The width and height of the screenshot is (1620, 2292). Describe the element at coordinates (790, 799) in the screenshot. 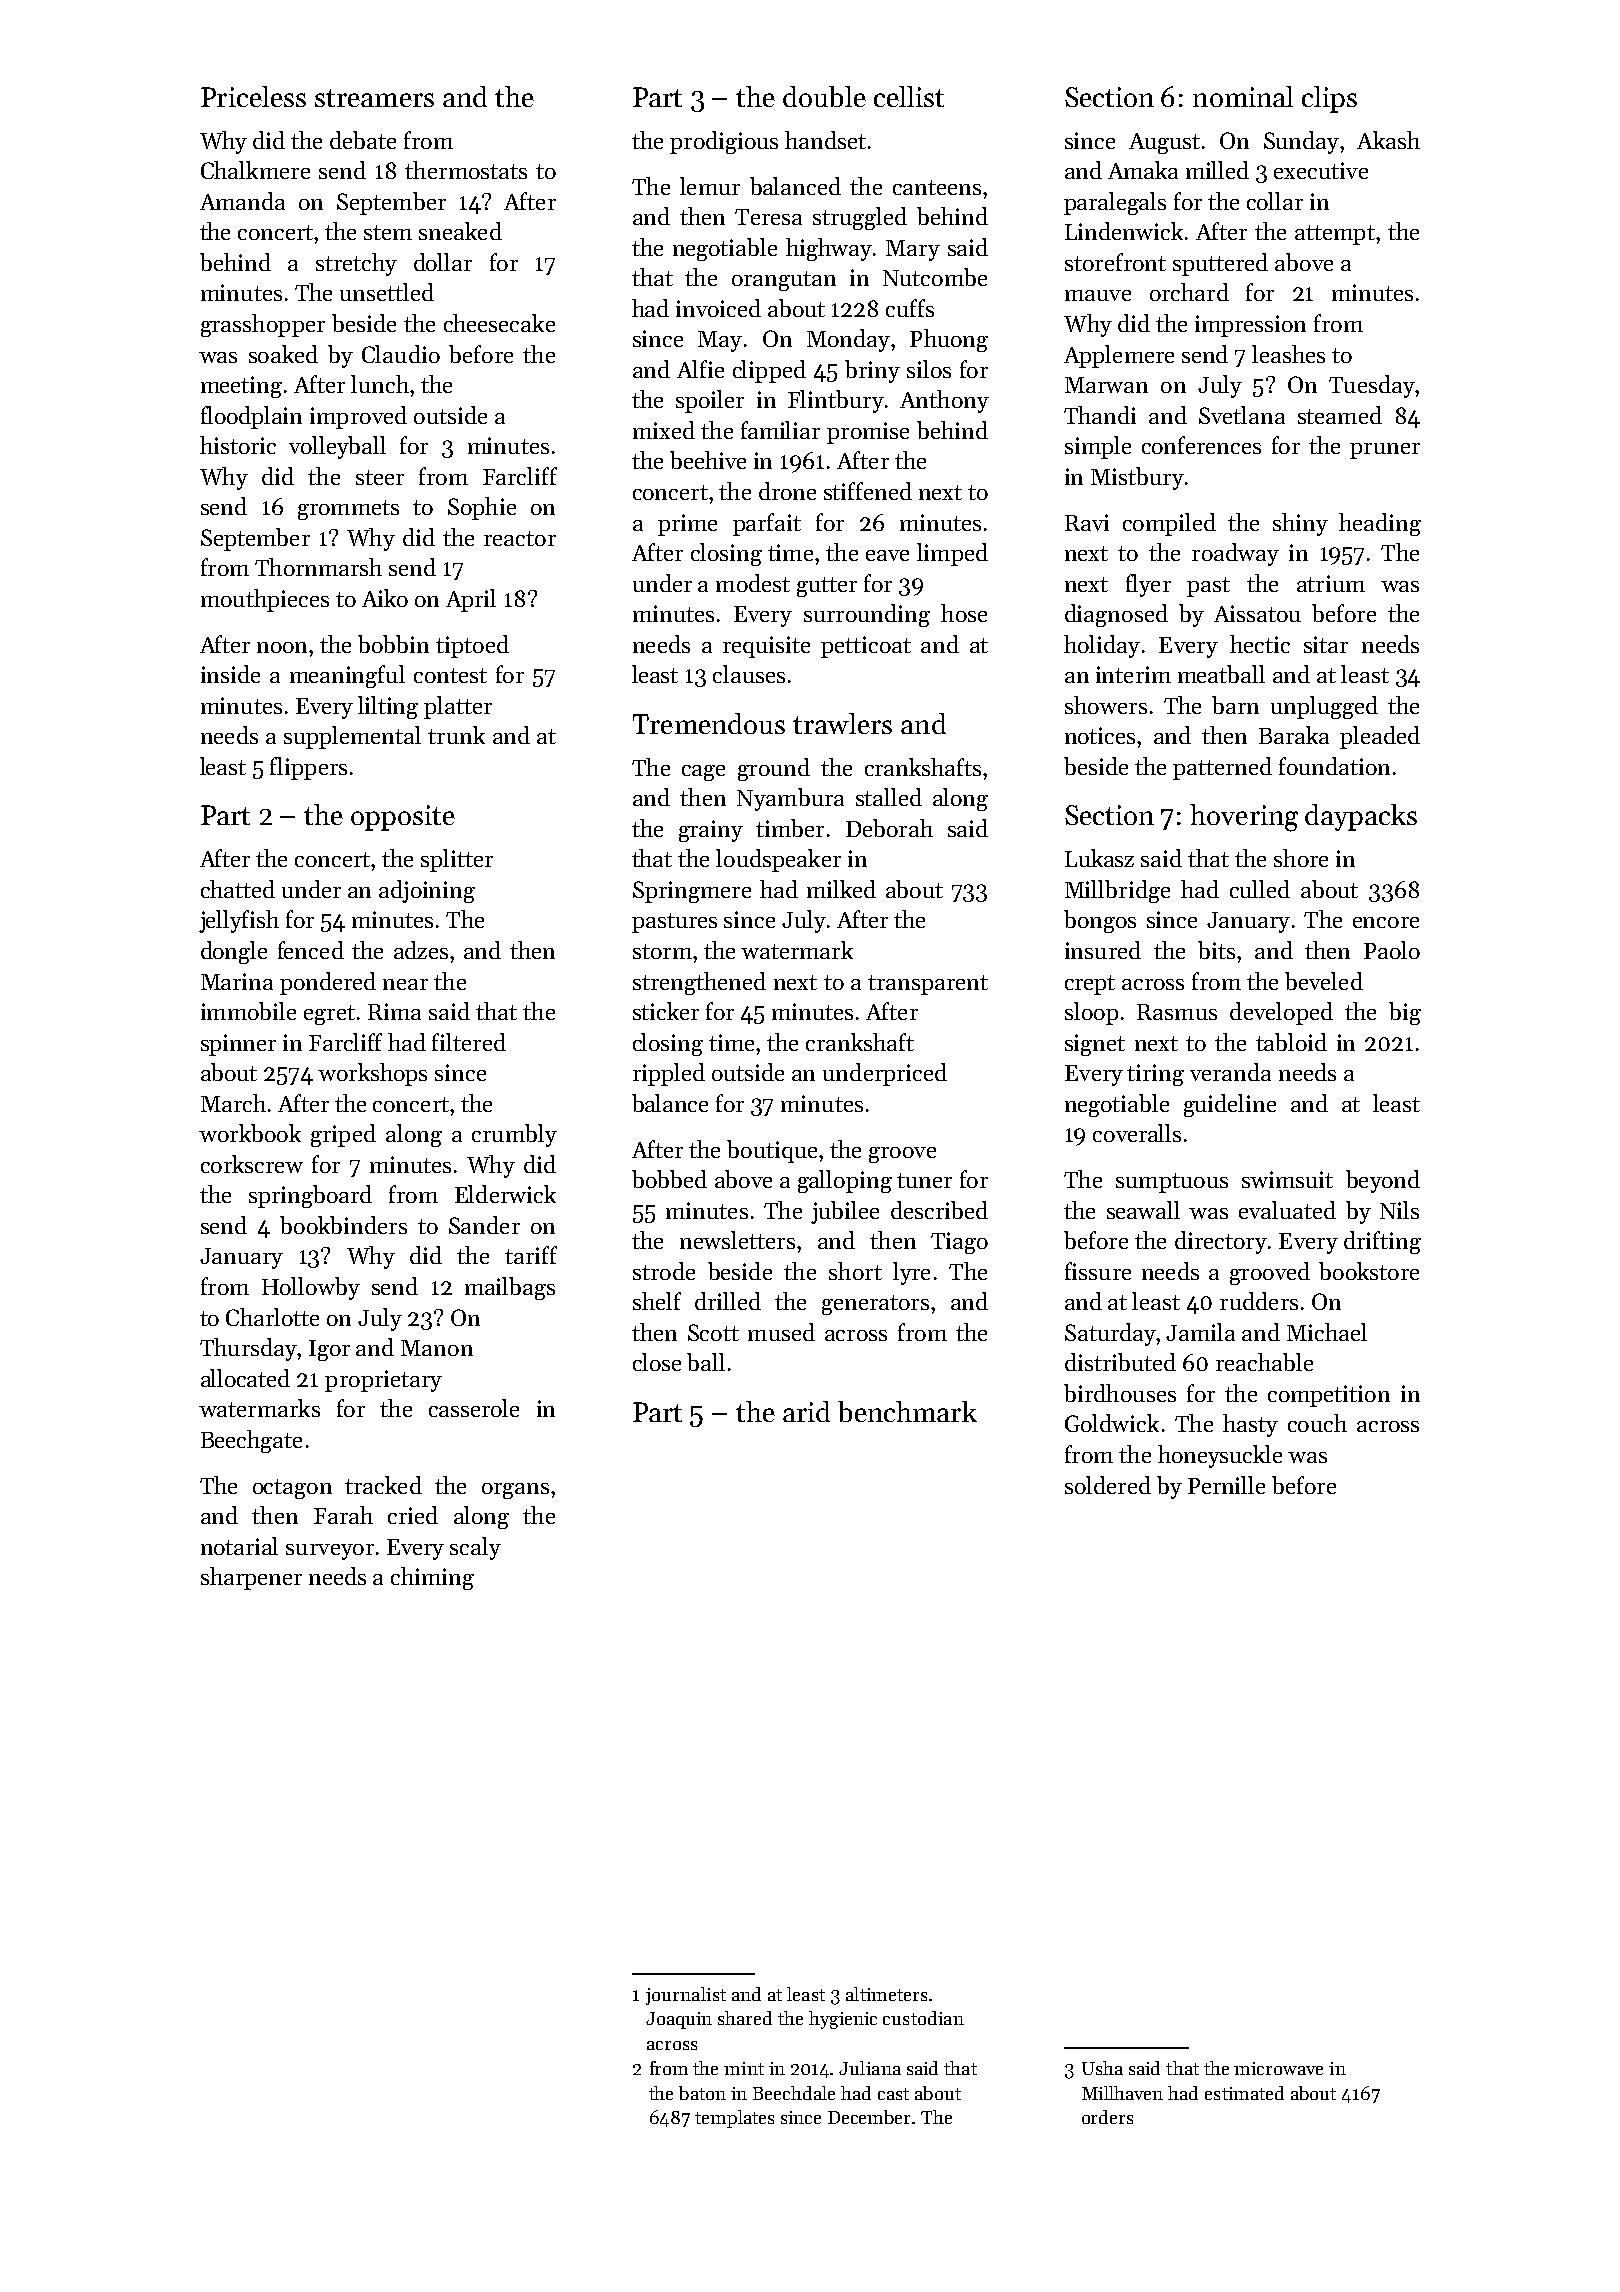

I see `Nyambura` at that location.
